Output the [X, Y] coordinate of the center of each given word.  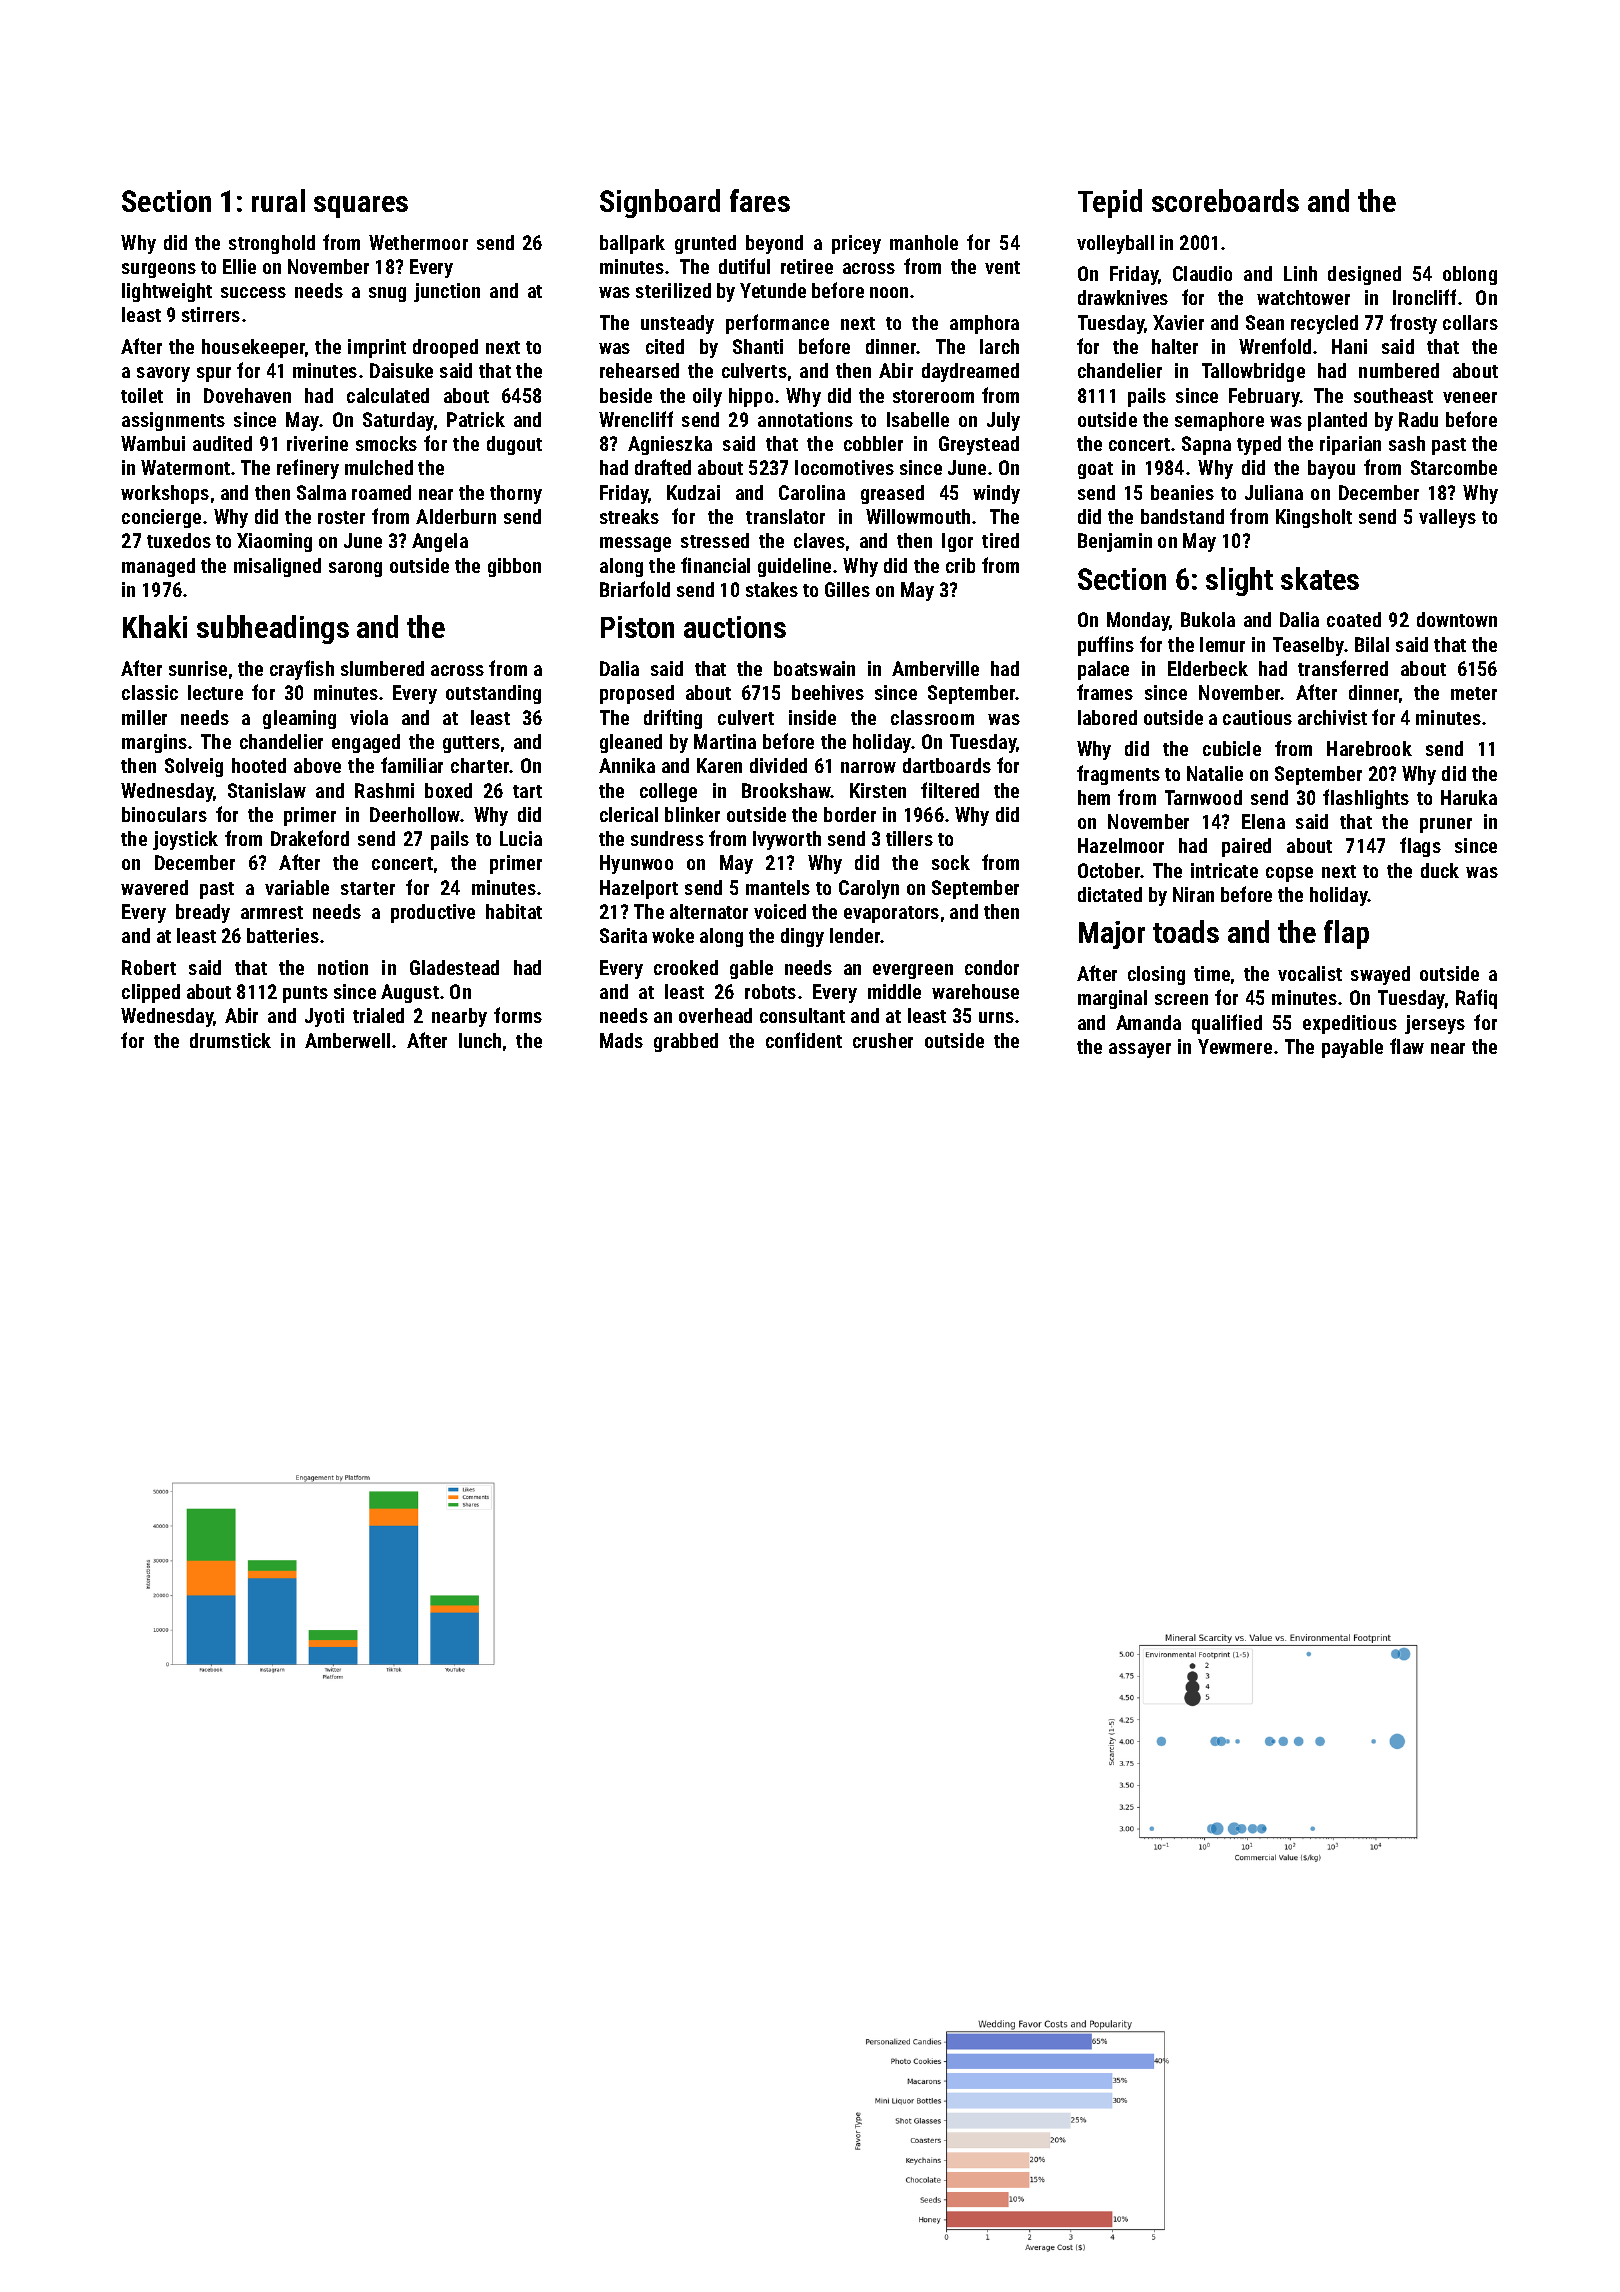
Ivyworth [787, 840]
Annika [627, 765]
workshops [165, 494]
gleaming [299, 719]
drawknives [1123, 297]
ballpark [632, 244]
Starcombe [1454, 467]
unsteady [677, 324]
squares [361, 207]
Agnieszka [670, 445]
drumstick [230, 1040]
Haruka [1469, 797]
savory [163, 374]
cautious [1257, 717]
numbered [1399, 370]
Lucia [521, 838]
